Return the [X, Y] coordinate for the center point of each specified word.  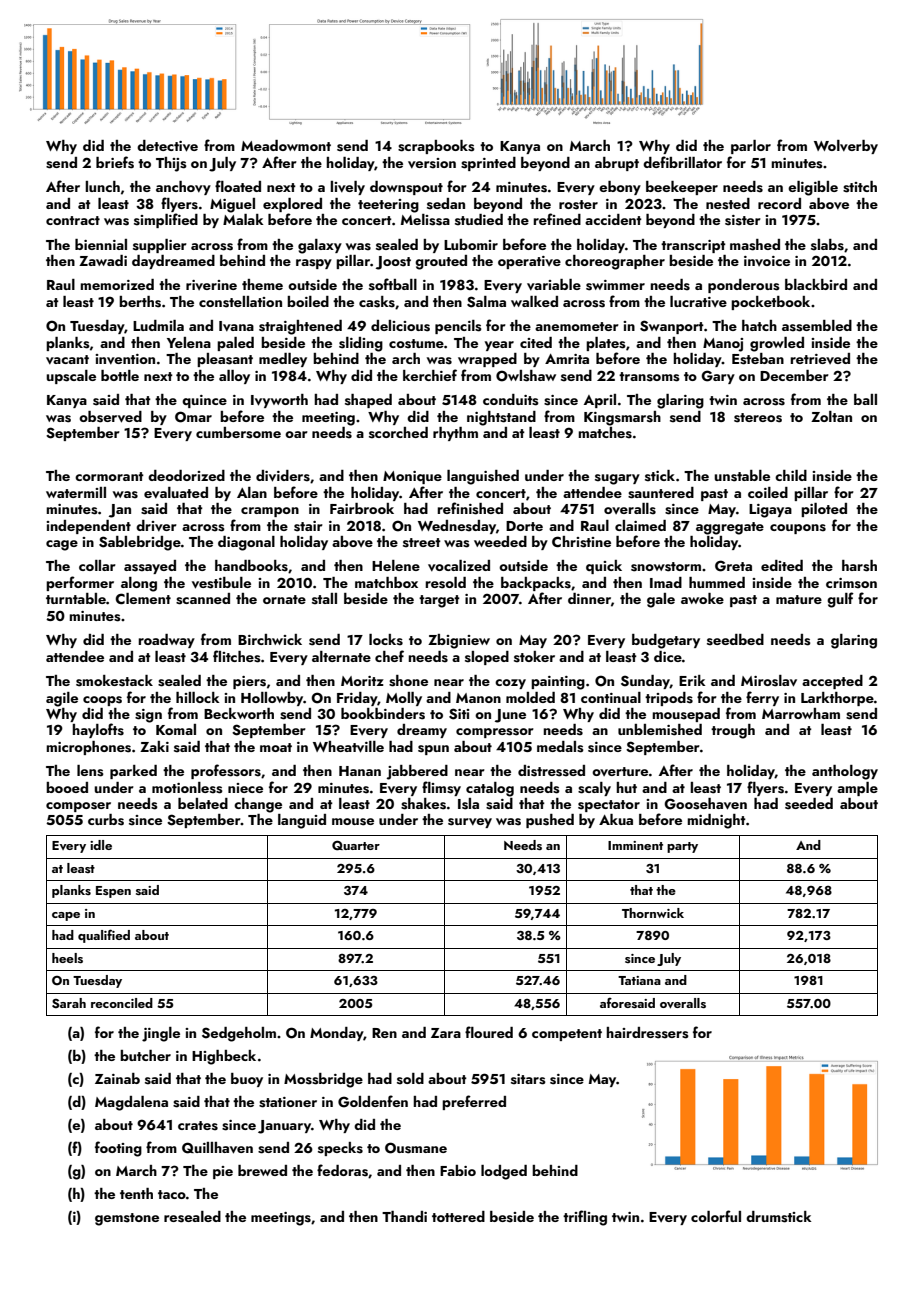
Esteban [758, 359]
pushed [550, 821]
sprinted [488, 164]
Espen [113, 892]
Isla [468, 804]
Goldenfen [373, 1101]
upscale [71, 377]
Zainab [117, 1078]
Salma [486, 302]
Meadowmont [286, 145]
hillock [198, 697]
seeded [809, 804]
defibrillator [682, 162]
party [682, 847]
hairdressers [647, 1033]
